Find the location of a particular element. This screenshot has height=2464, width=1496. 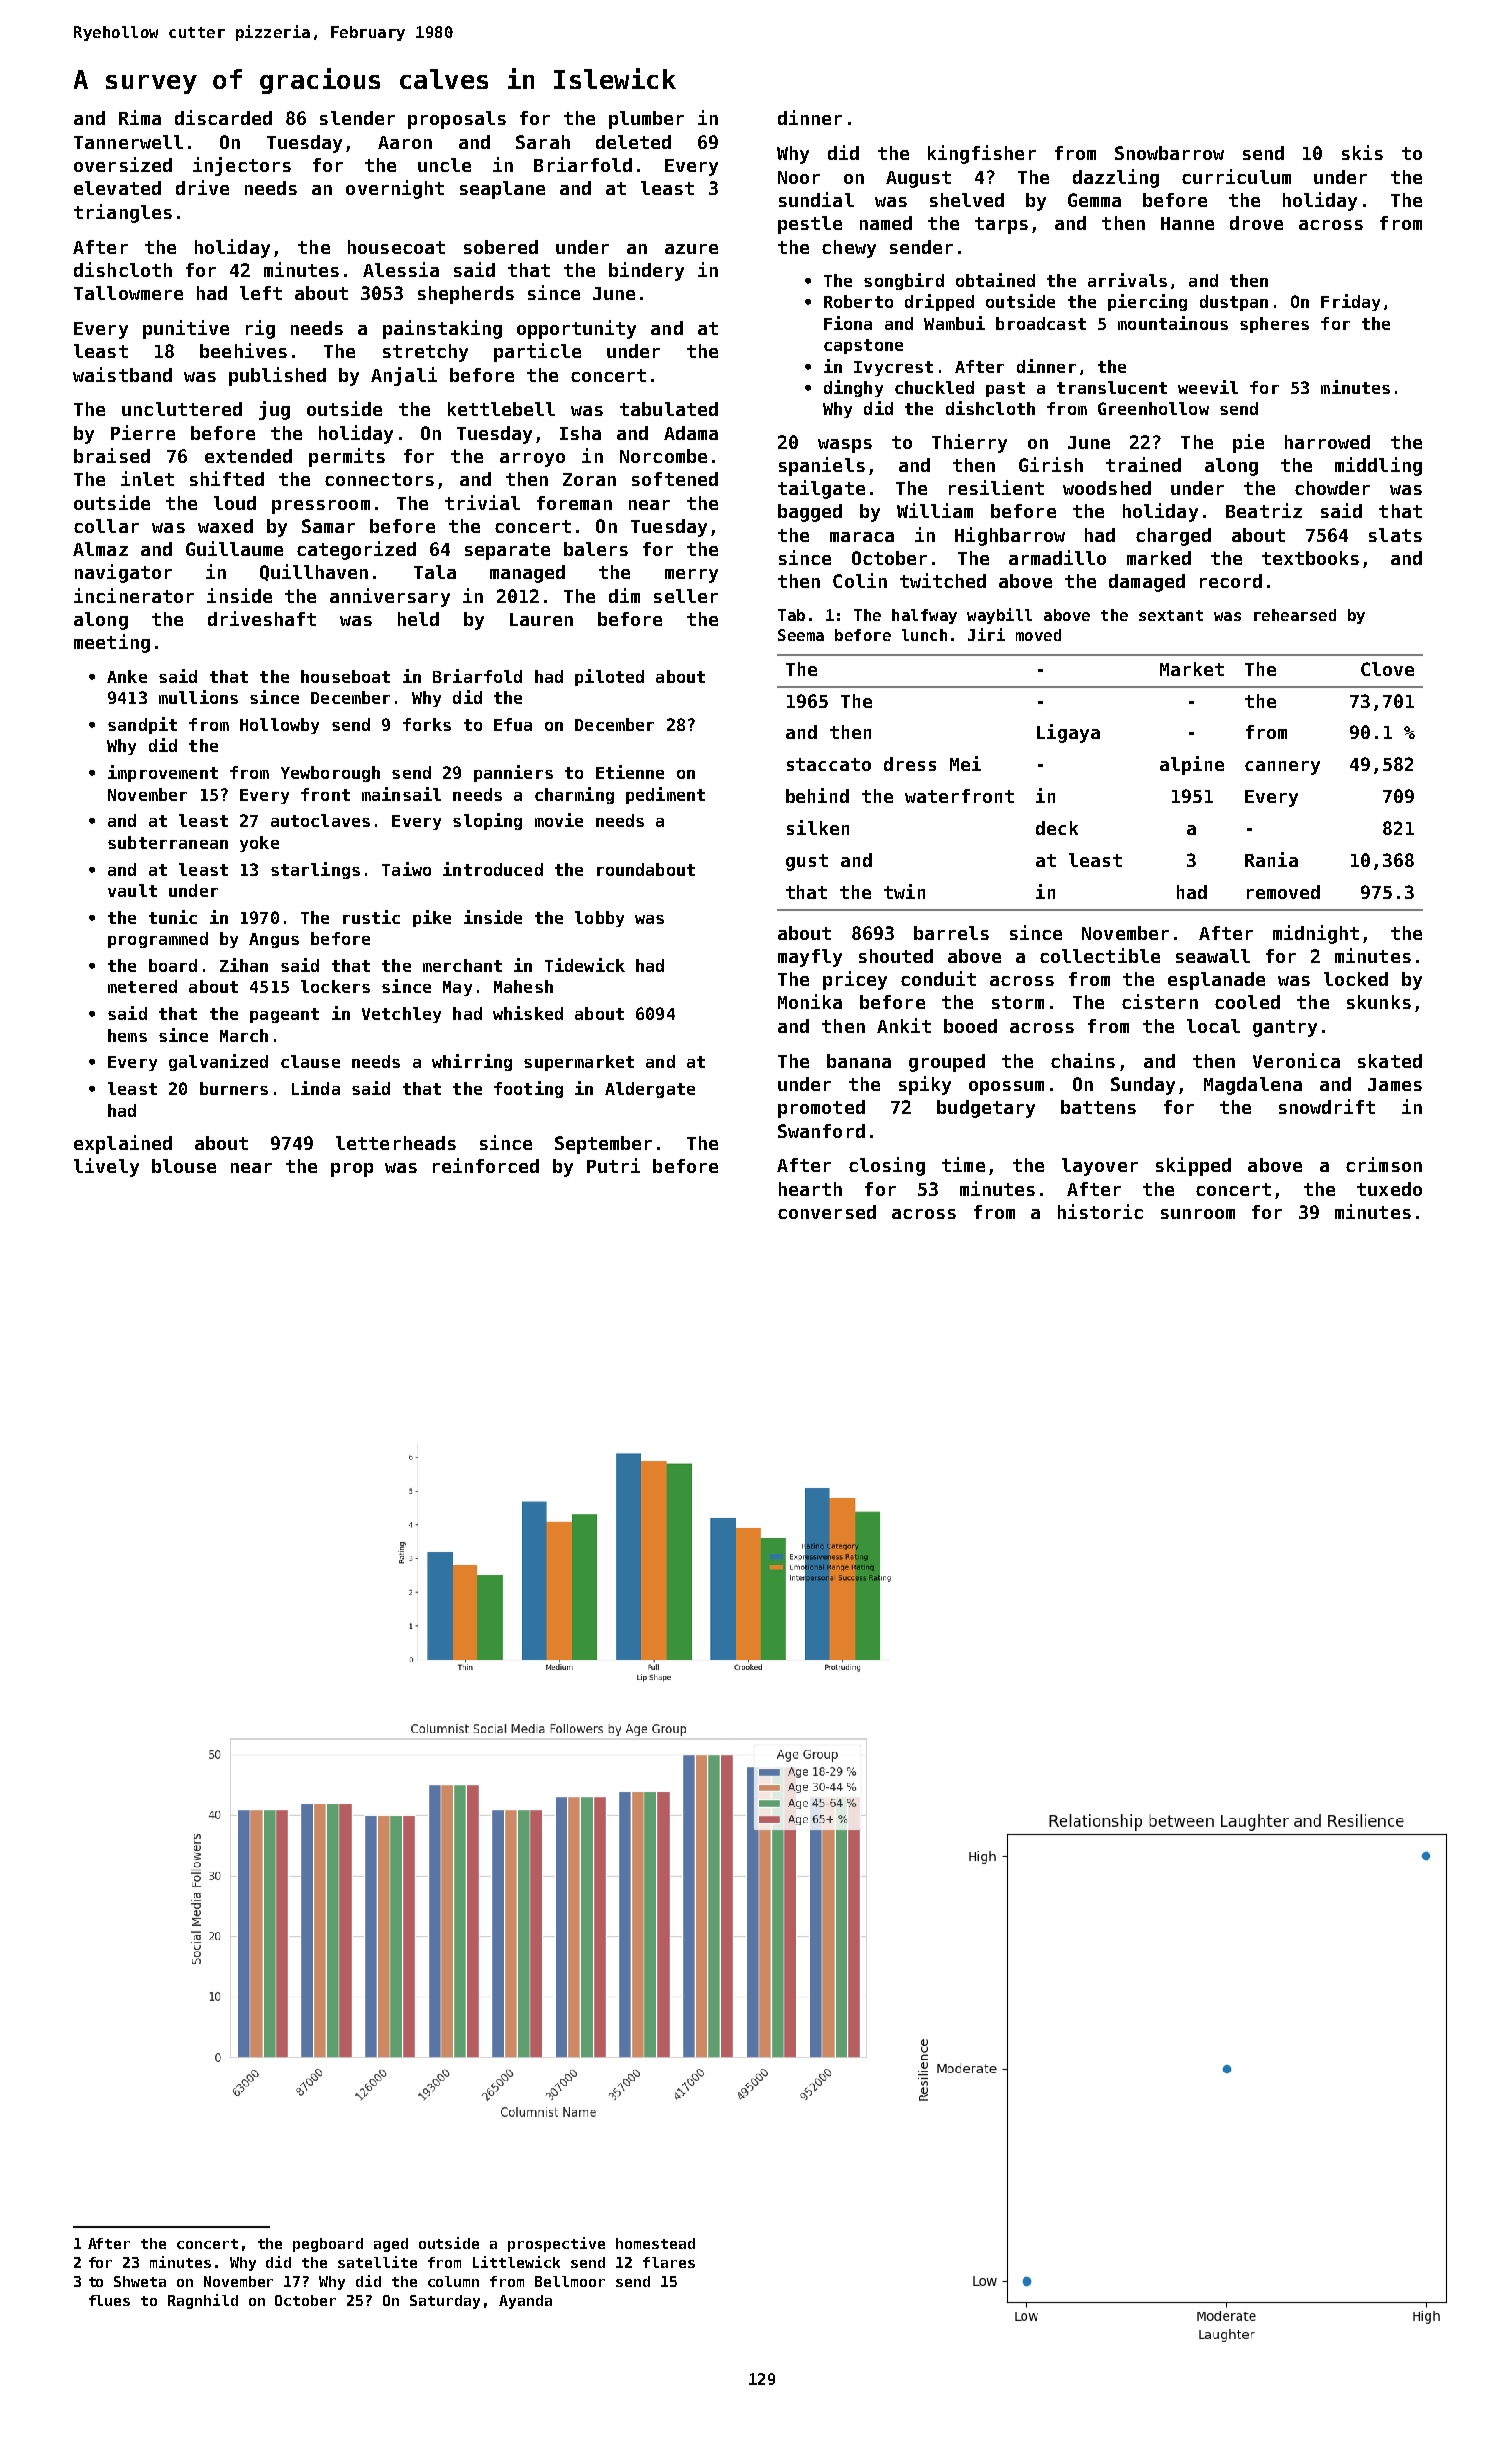

collectible is located at coordinates (1100, 955).
